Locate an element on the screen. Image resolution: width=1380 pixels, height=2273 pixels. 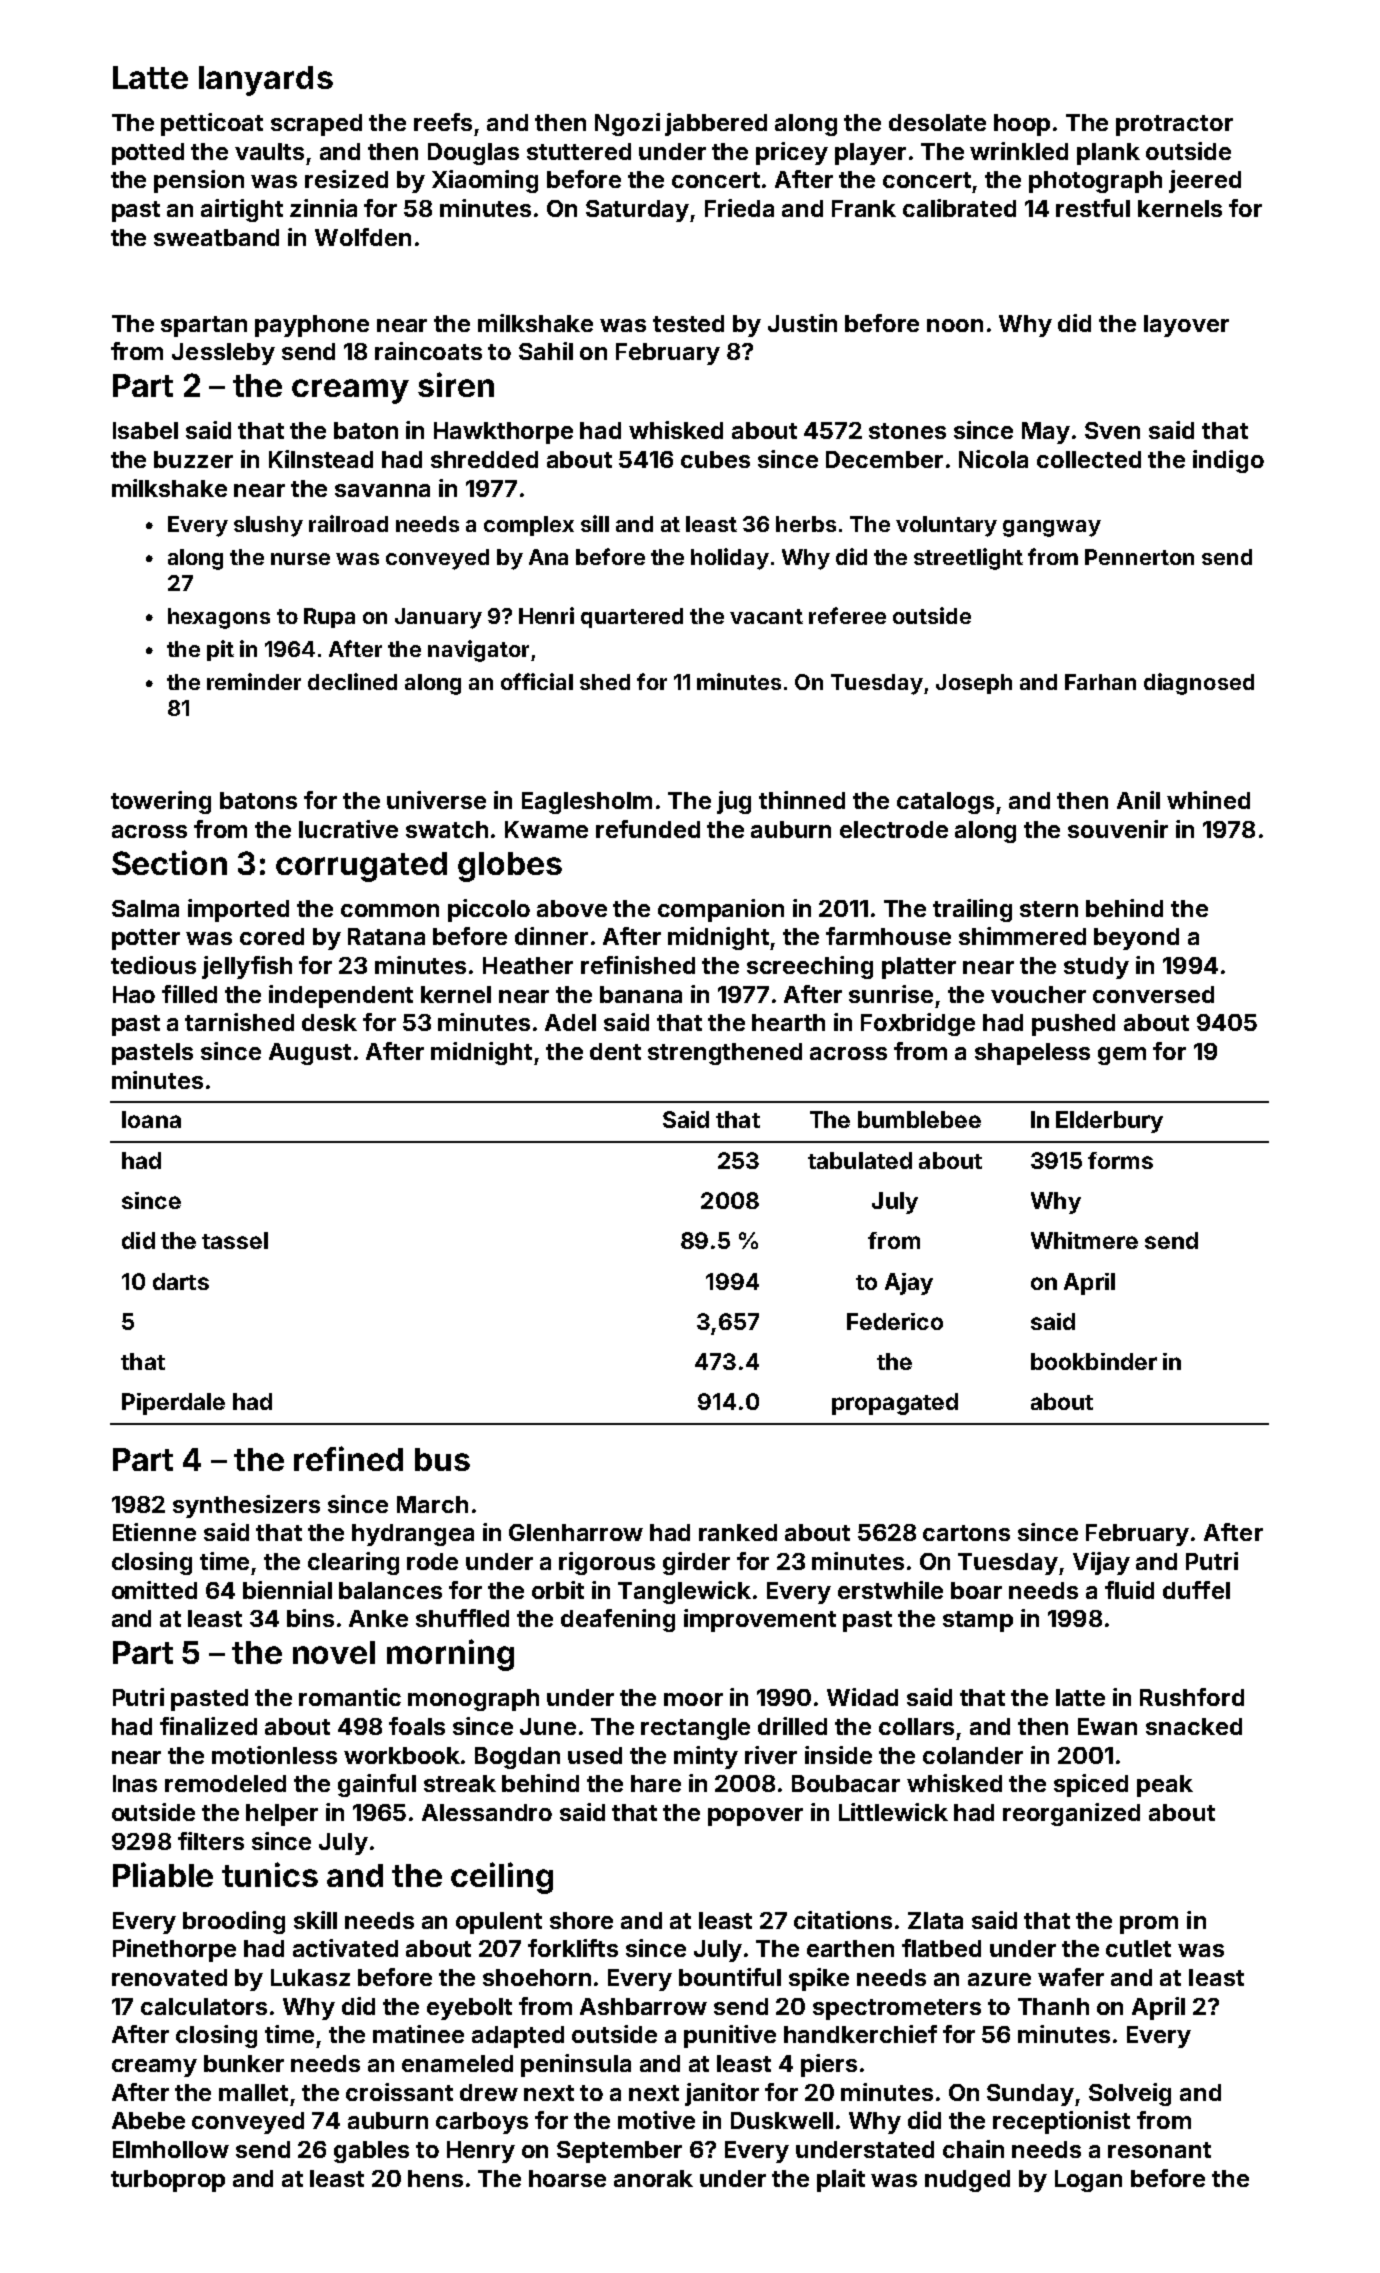
prom is located at coordinates (1149, 1925).
